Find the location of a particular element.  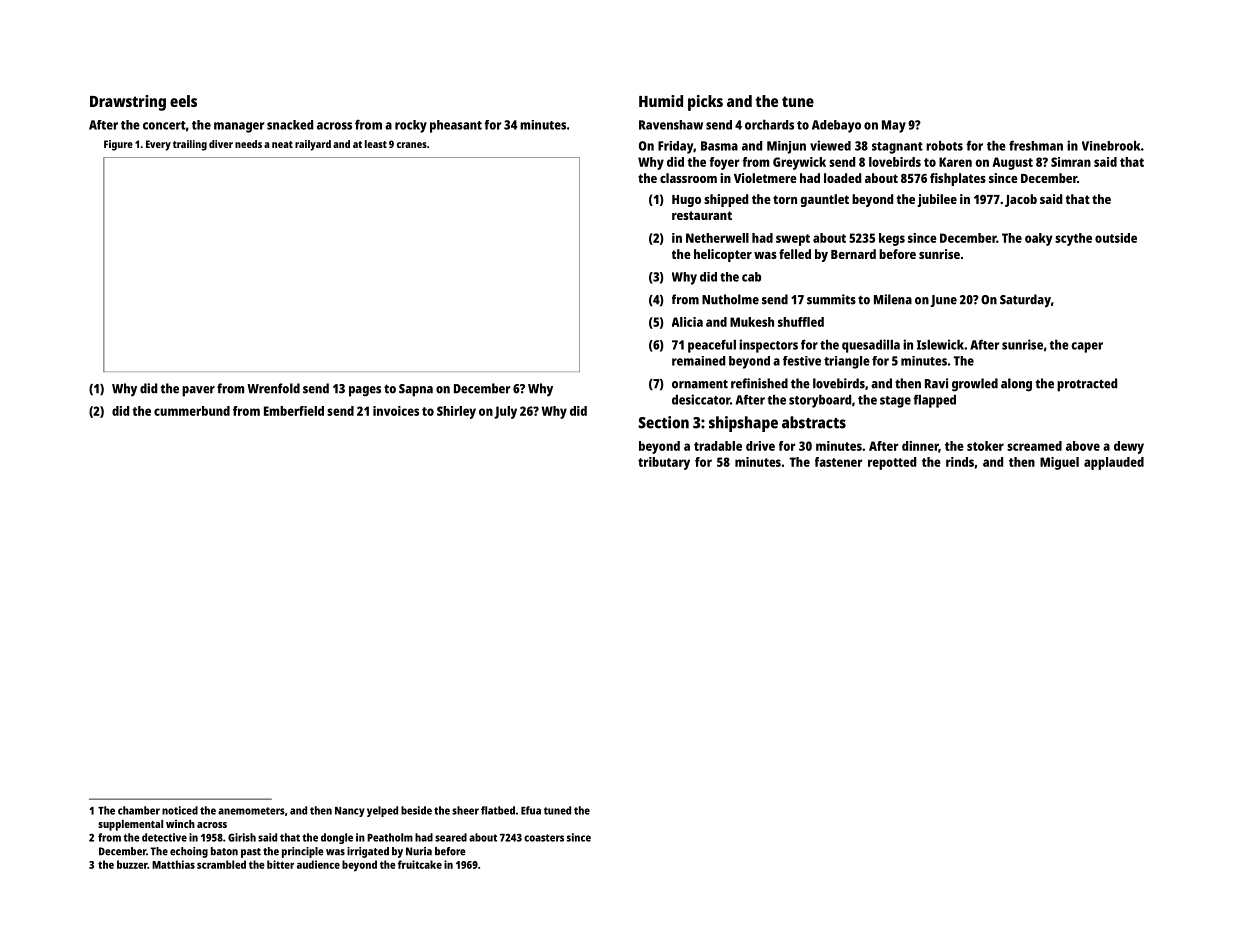

Humid is located at coordinates (661, 101).
